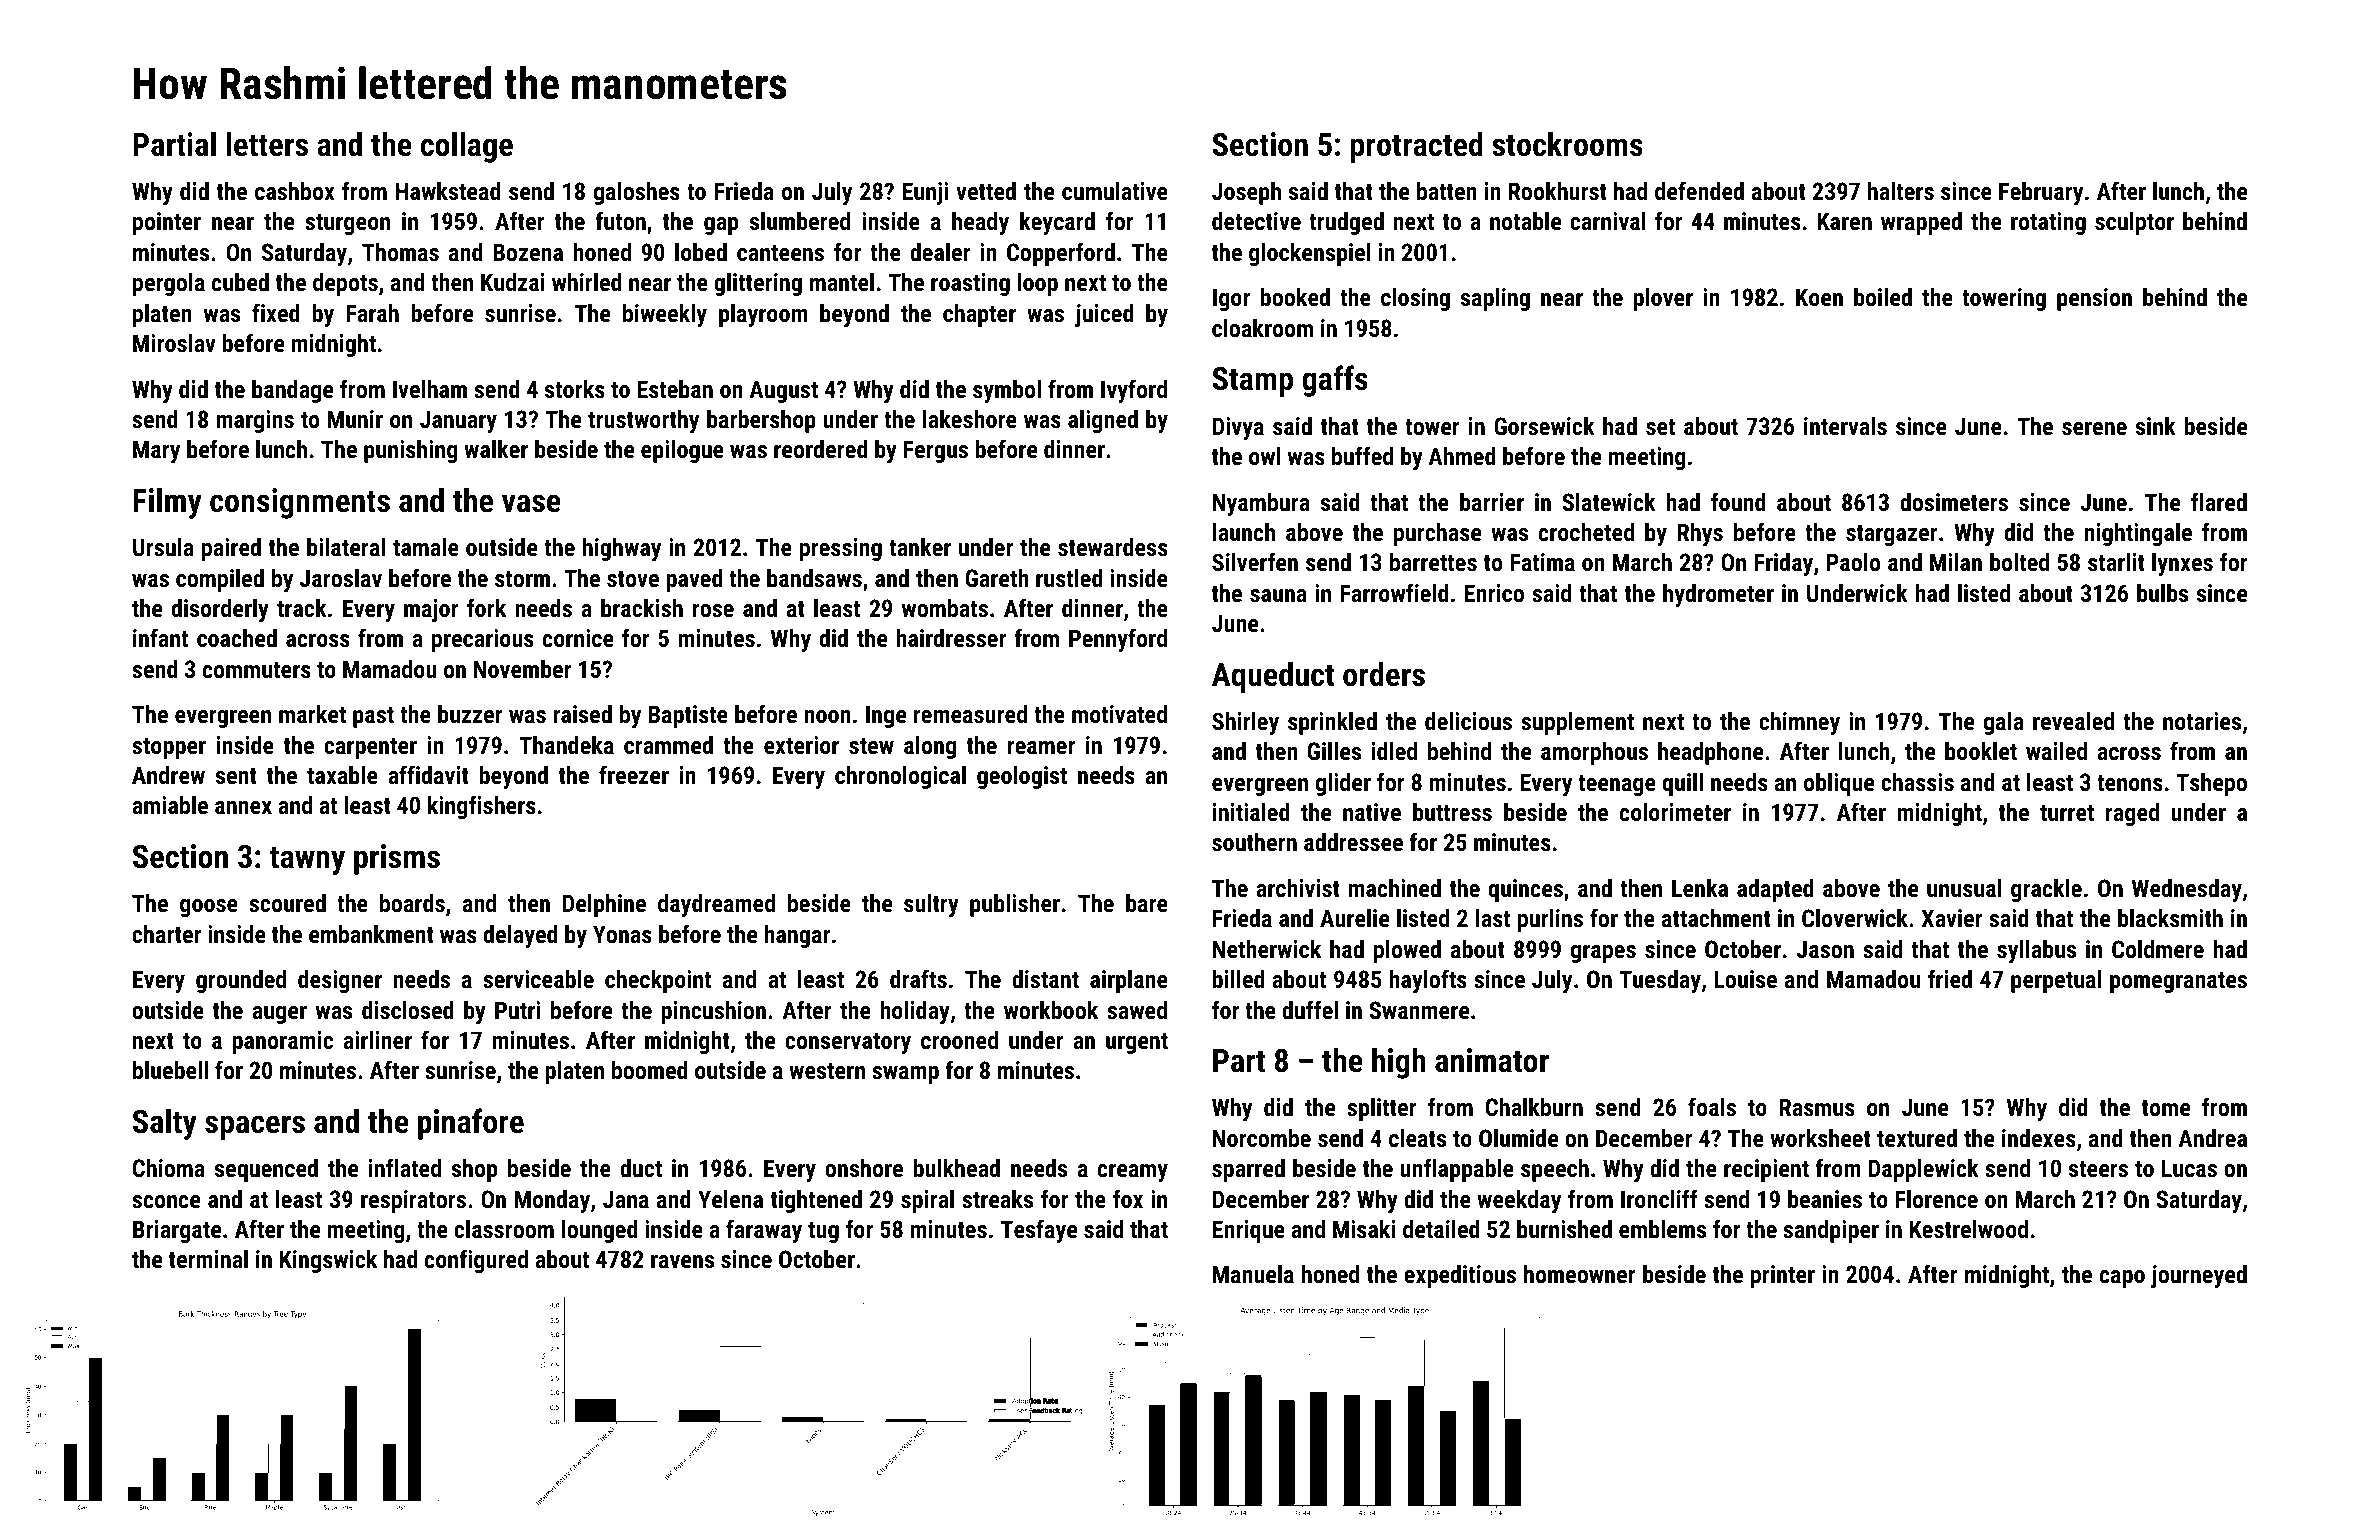 The height and width of the image is (1540, 2380). I want to click on creamy, so click(1133, 1173).
